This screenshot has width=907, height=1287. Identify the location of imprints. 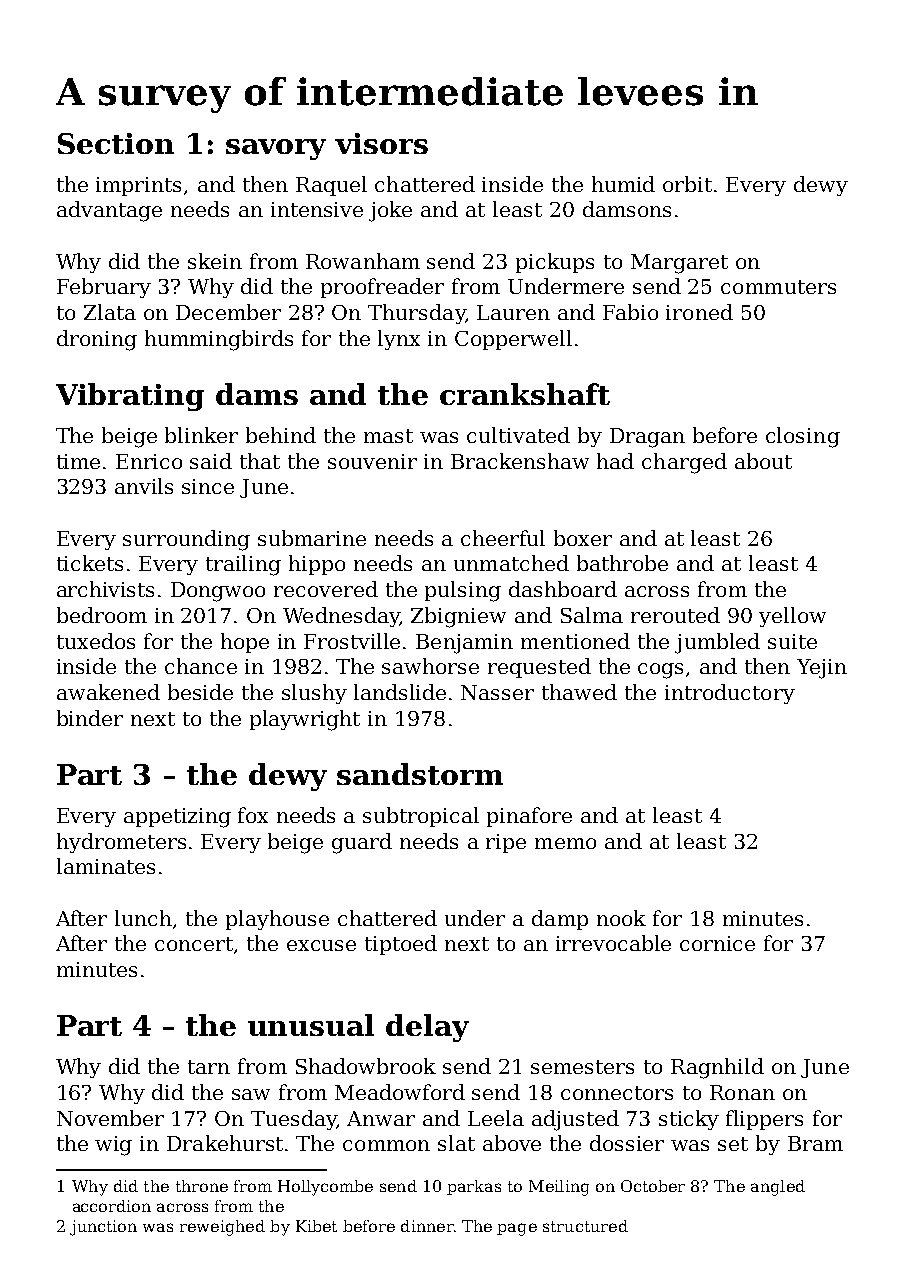
(138, 186).
